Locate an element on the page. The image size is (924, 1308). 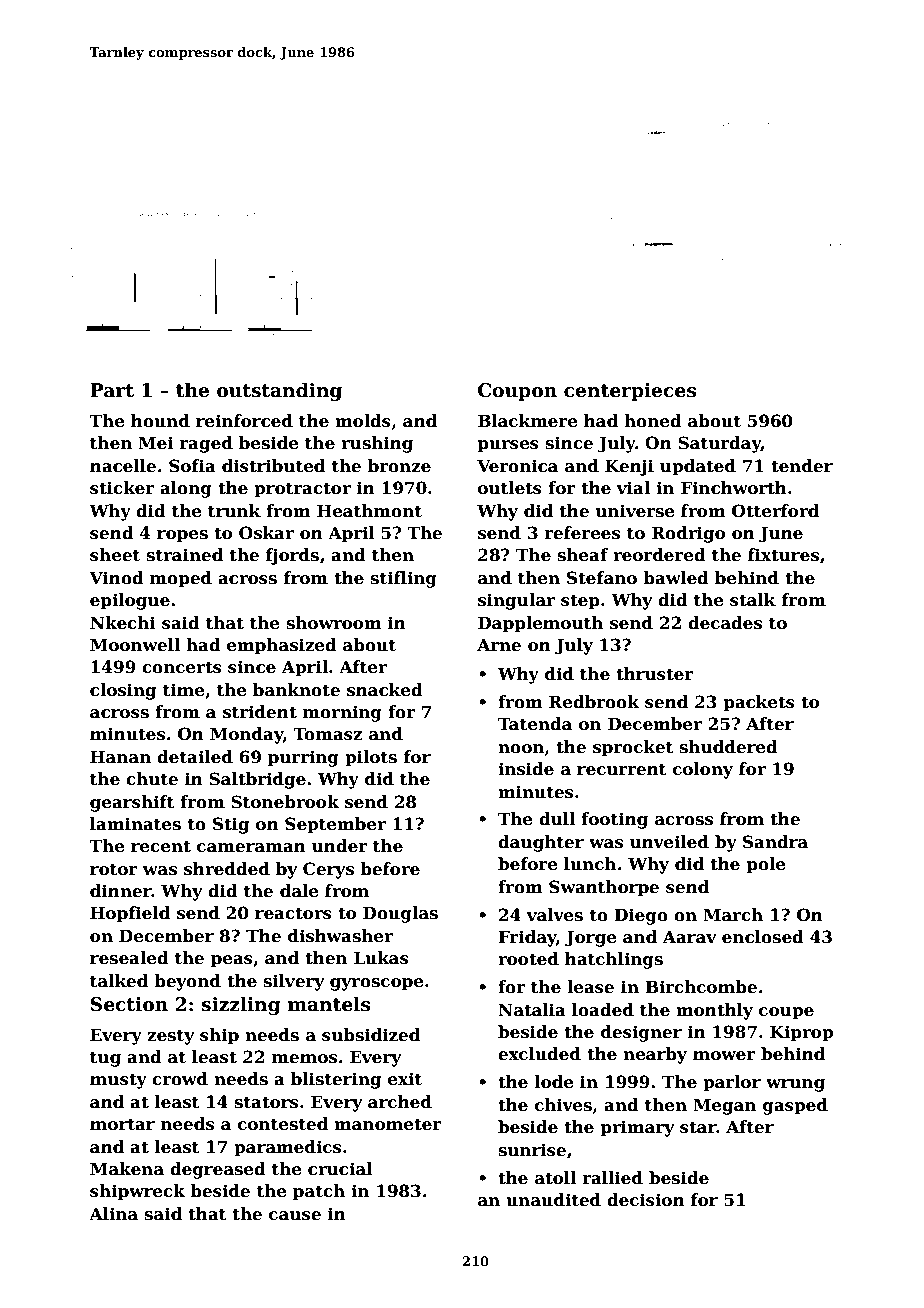
under is located at coordinates (340, 846).
